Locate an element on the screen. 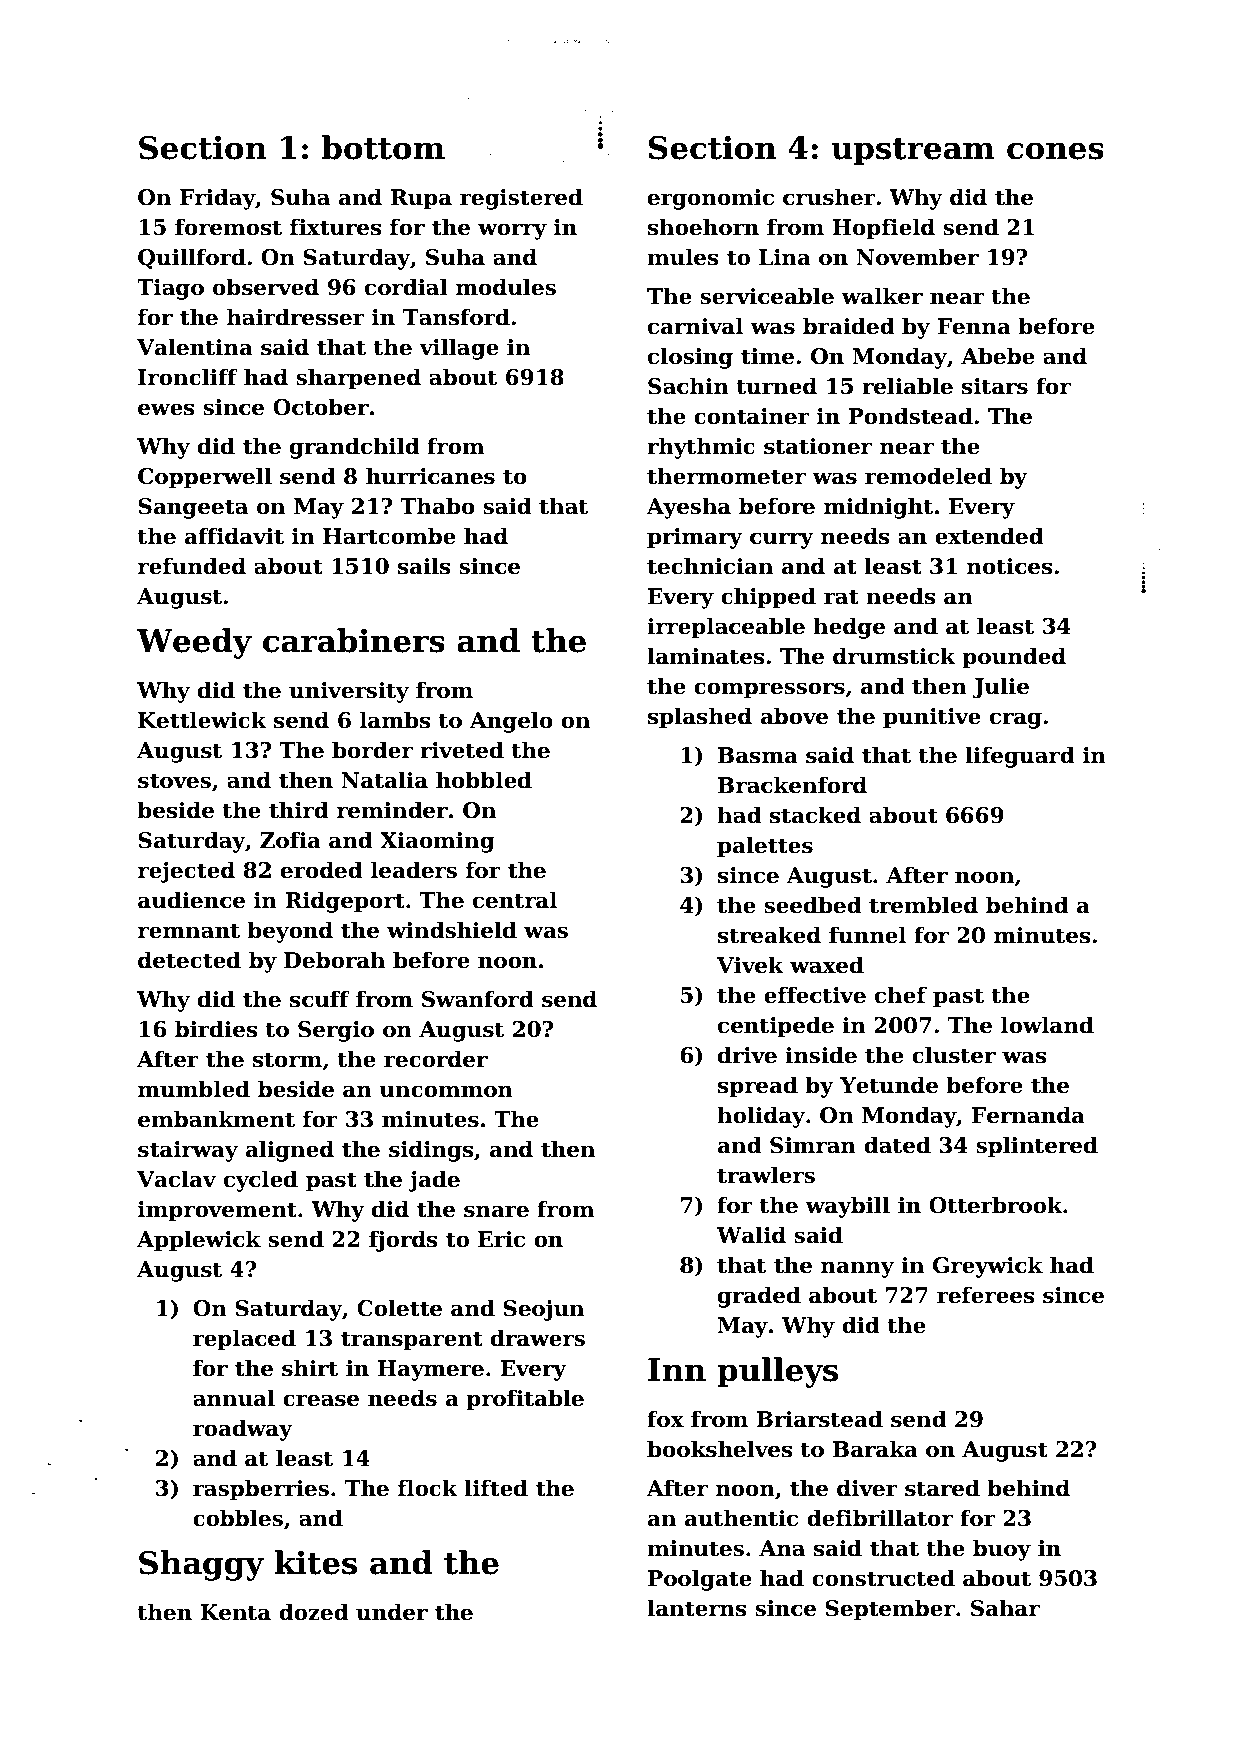  crusher is located at coordinates (829, 197).
